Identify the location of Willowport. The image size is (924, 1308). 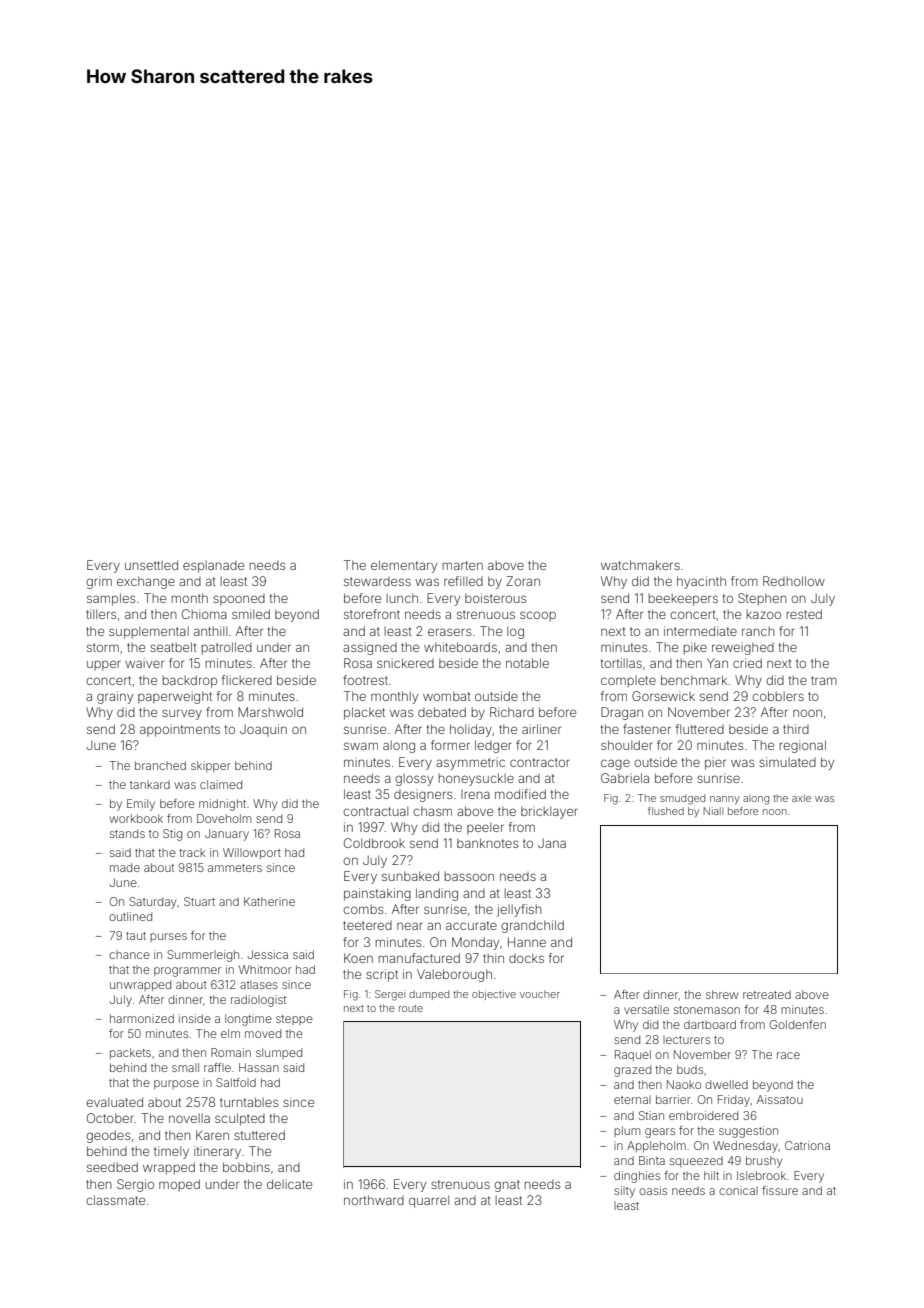
(252, 853).
